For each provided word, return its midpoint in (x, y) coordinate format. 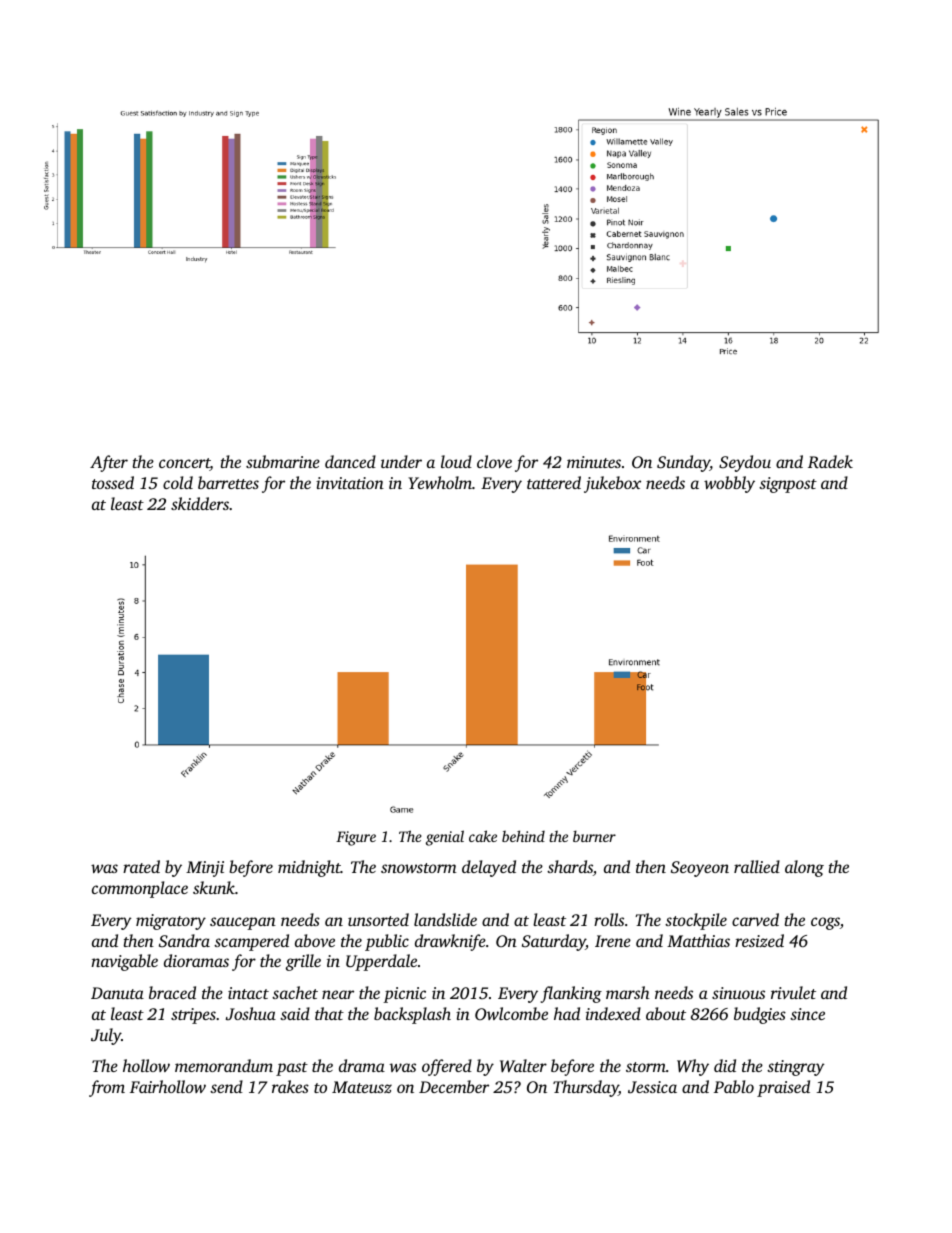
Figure (356, 838)
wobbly (729, 484)
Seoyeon (700, 869)
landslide (445, 919)
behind (523, 836)
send (226, 1086)
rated (141, 866)
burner (594, 836)
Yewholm (440, 482)
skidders (200, 503)
